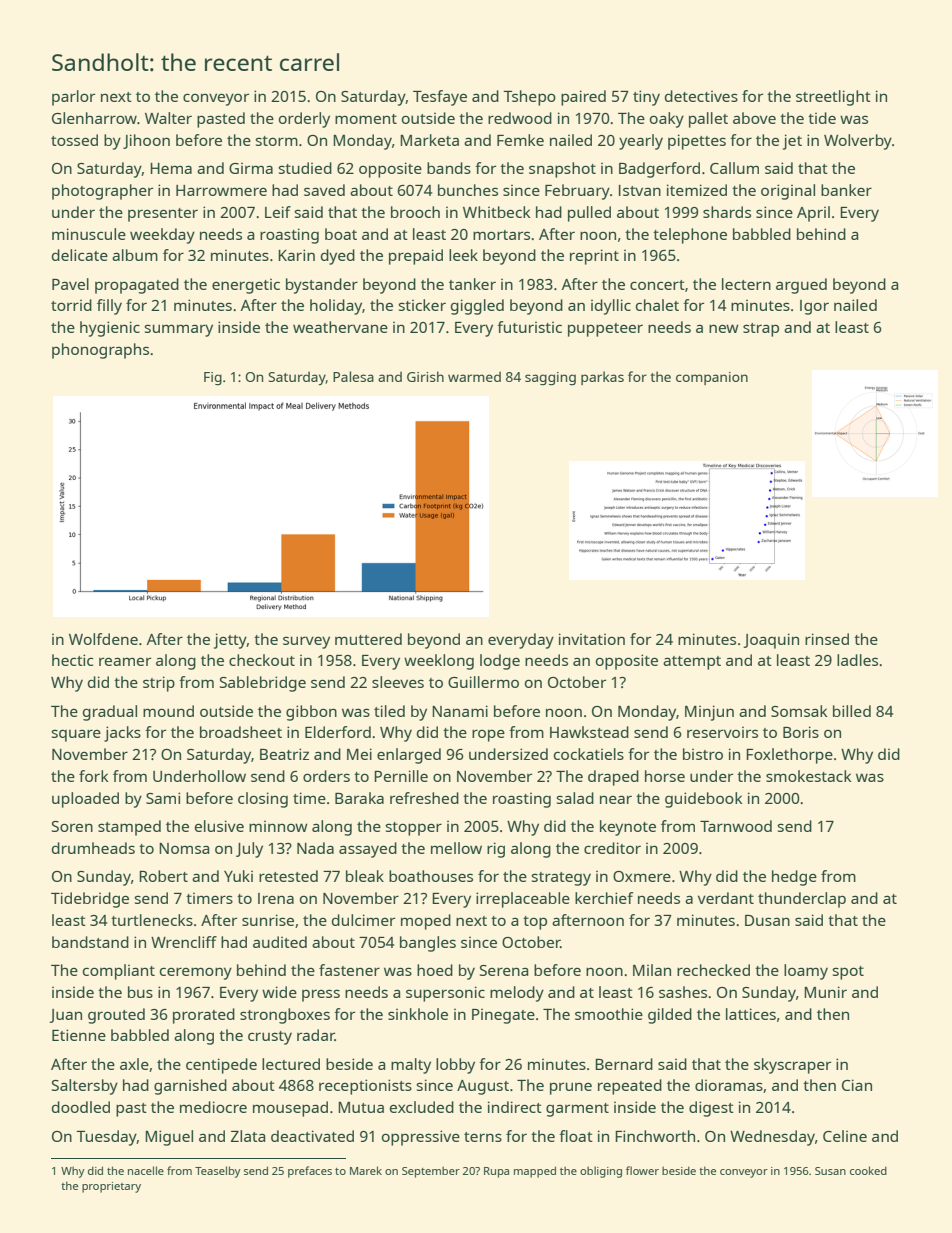 The height and width of the page is (1233, 952). What do you see at coordinates (592, 639) in the page?
I see `invitation` at bounding box center [592, 639].
